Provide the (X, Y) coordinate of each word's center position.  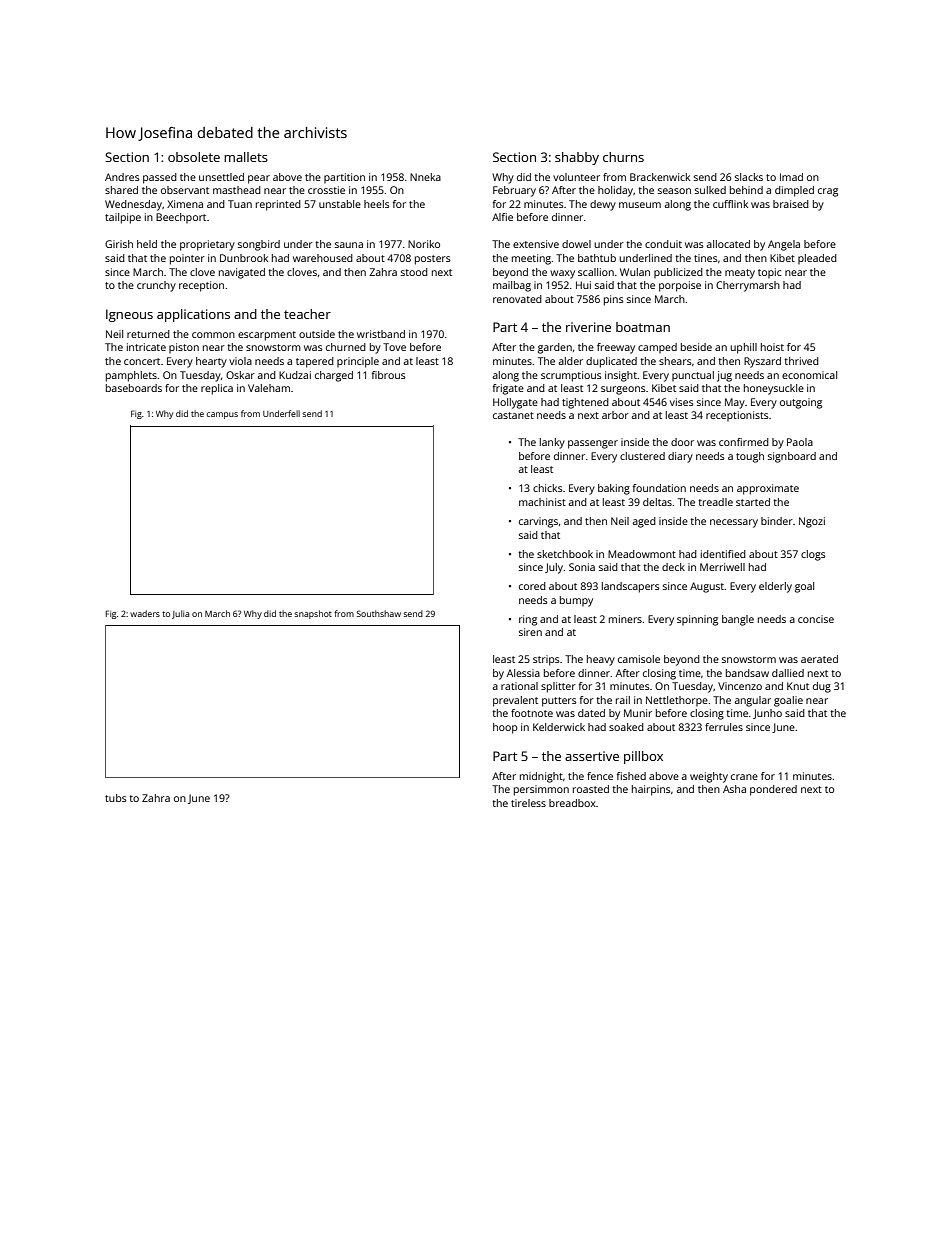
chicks (548, 488)
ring (528, 620)
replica (217, 389)
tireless (528, 803)
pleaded (817, 259)
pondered (773, 790)
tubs (116, 798)
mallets (246, 157)
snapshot (313, 614)
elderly (775, 587)
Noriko (424, 244)
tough (750, 457)
